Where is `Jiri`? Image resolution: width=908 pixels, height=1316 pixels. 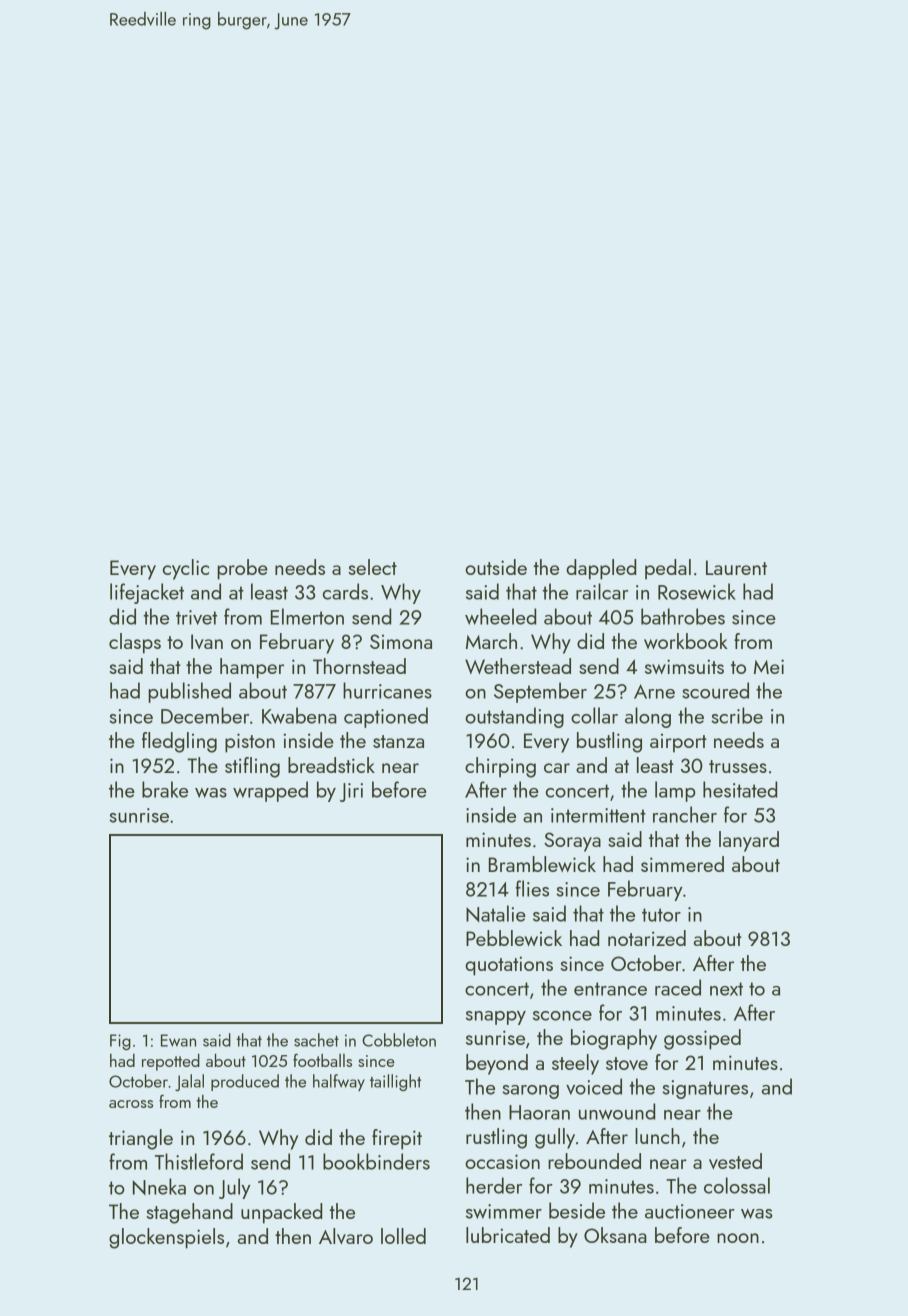
Jiri is located at coordinates (351, 792).
